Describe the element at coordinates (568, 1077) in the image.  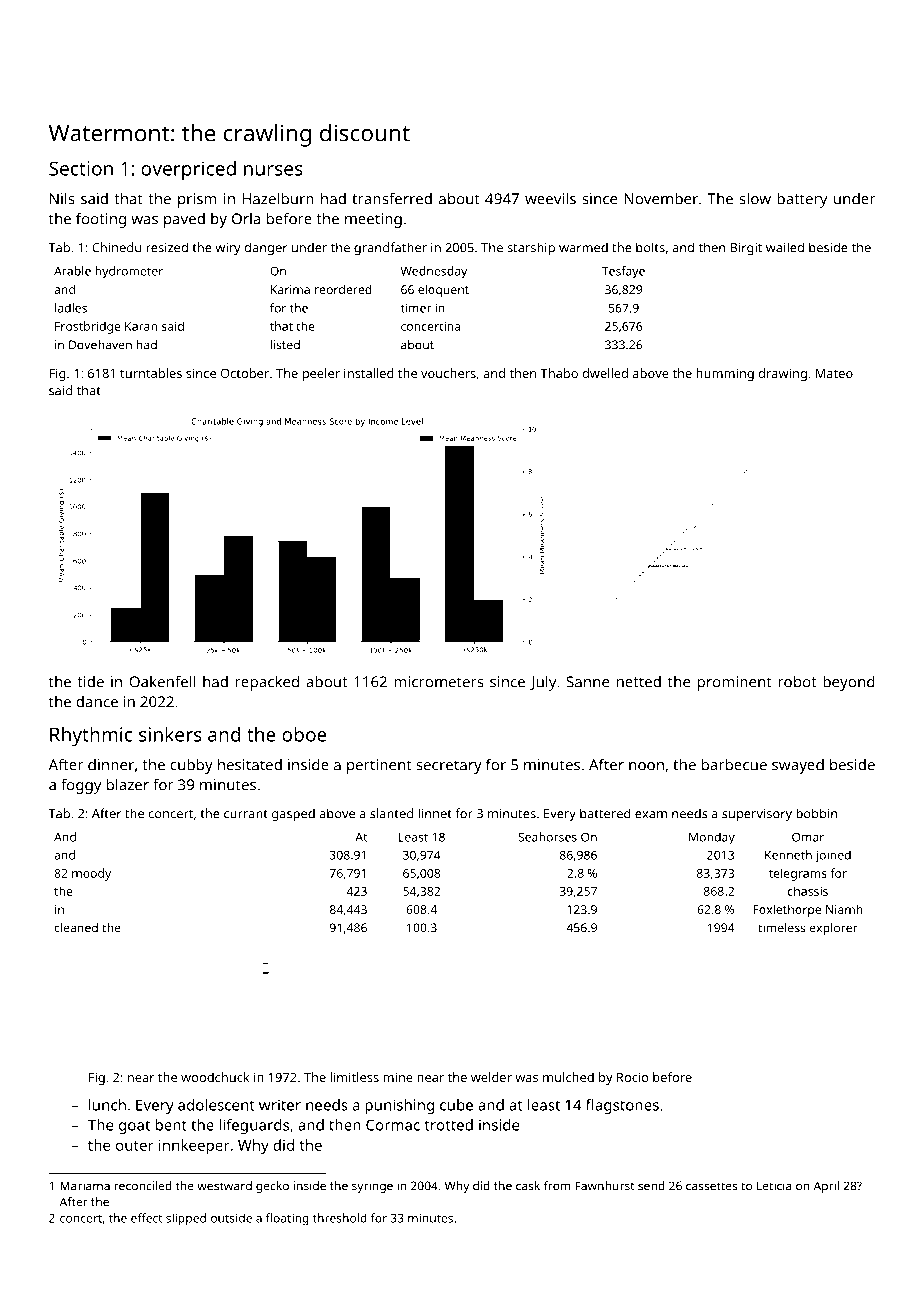
I see `mulched` at that location.
